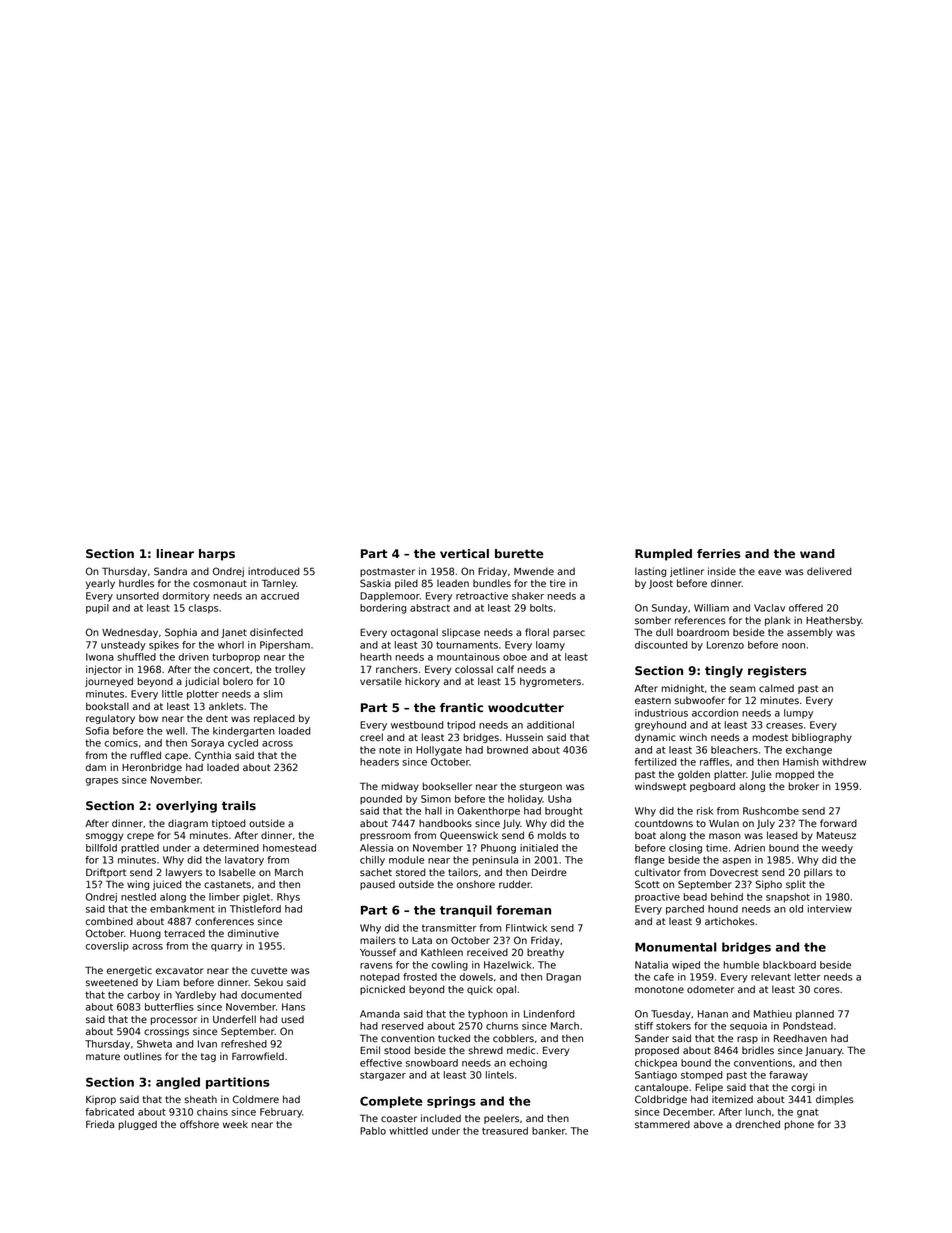 The image size is (952, 1233). Describe the element at coordinates (217, 555) in the page. I see `harps` at that location.
